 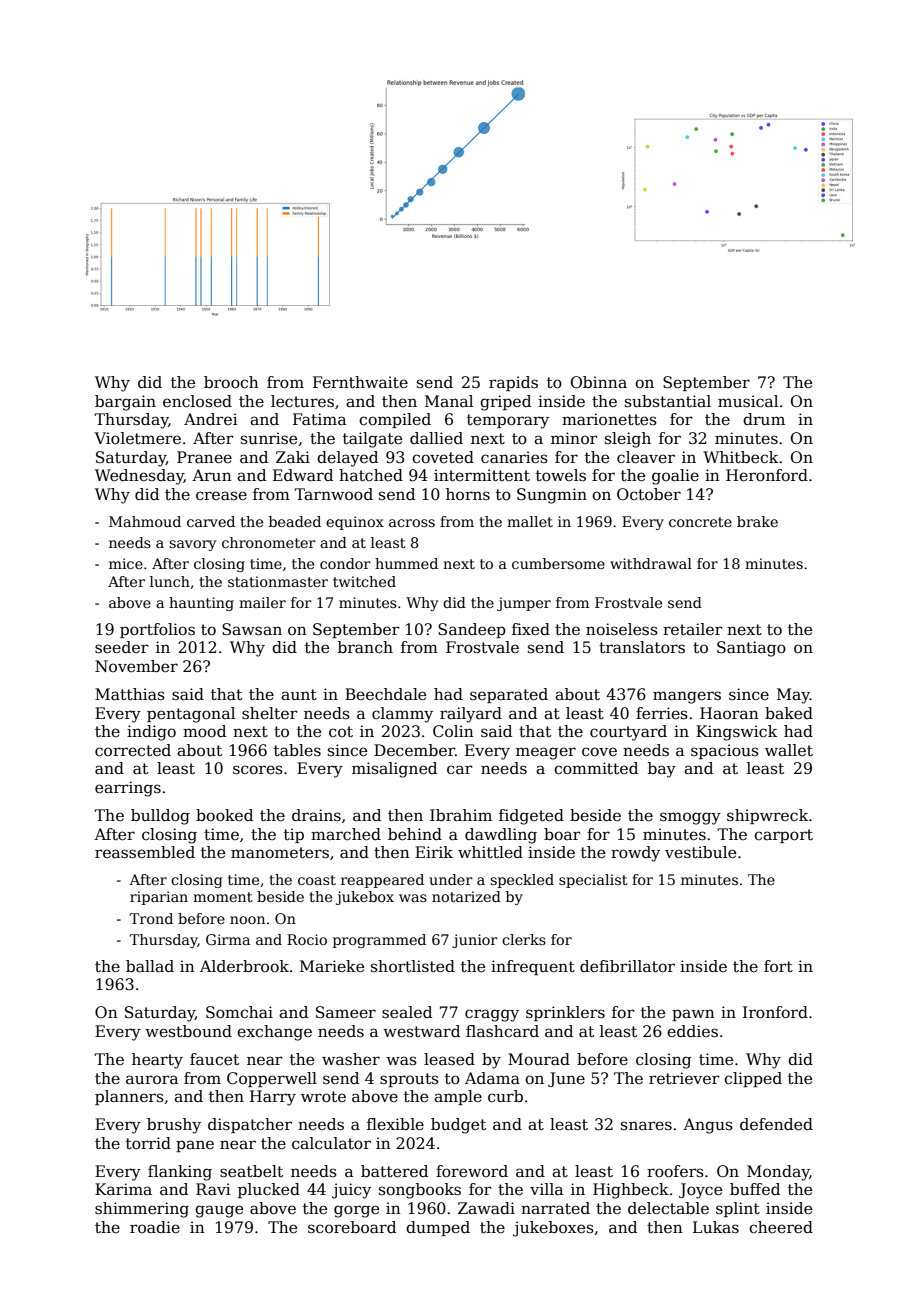 What do you see at coordinates (252, 629) in the document?
I see `Sawsan` at bounding box center [252, 629].
